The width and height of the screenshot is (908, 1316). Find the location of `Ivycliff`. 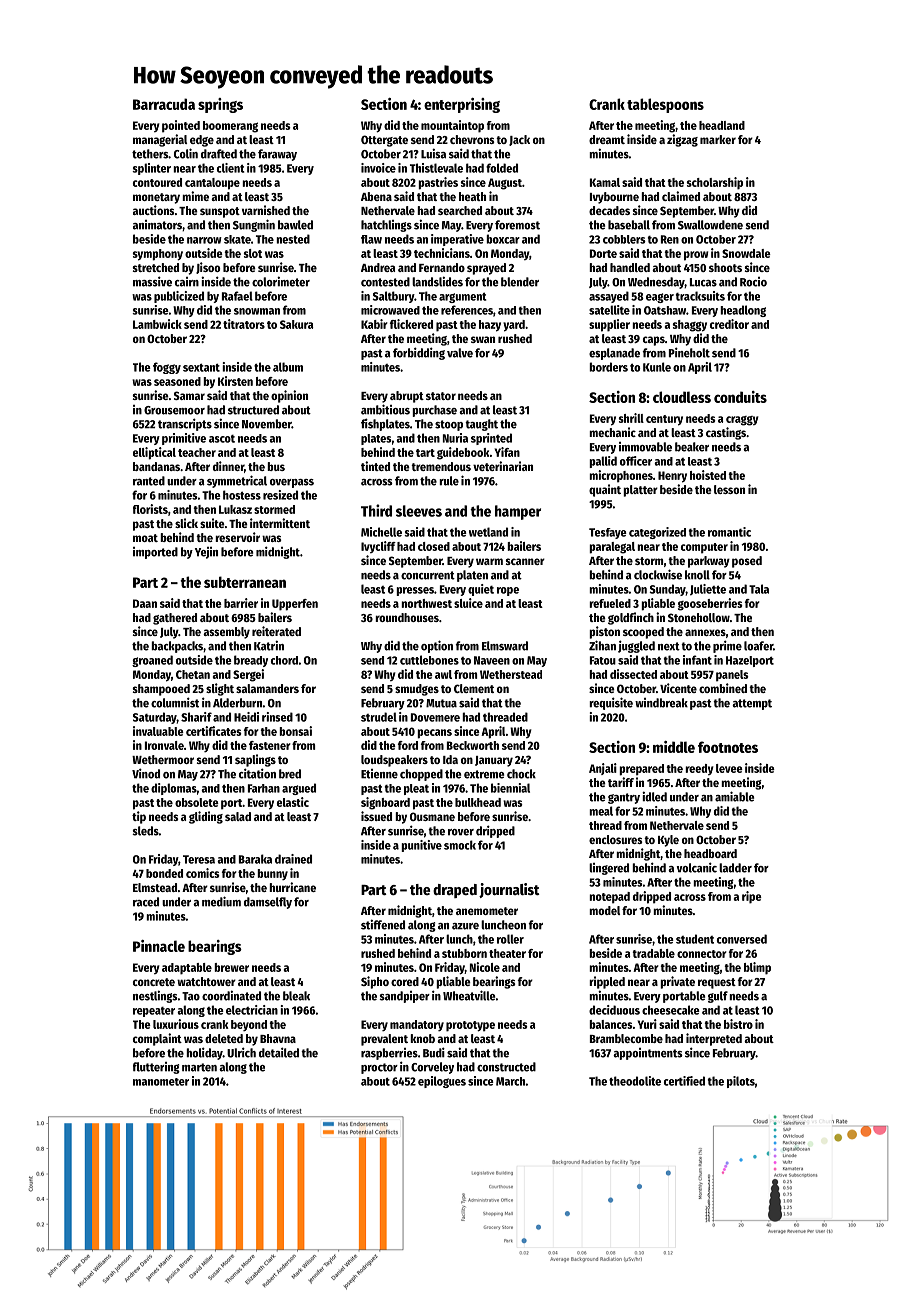

Ivycliff is located at coordinates (378, 547).
